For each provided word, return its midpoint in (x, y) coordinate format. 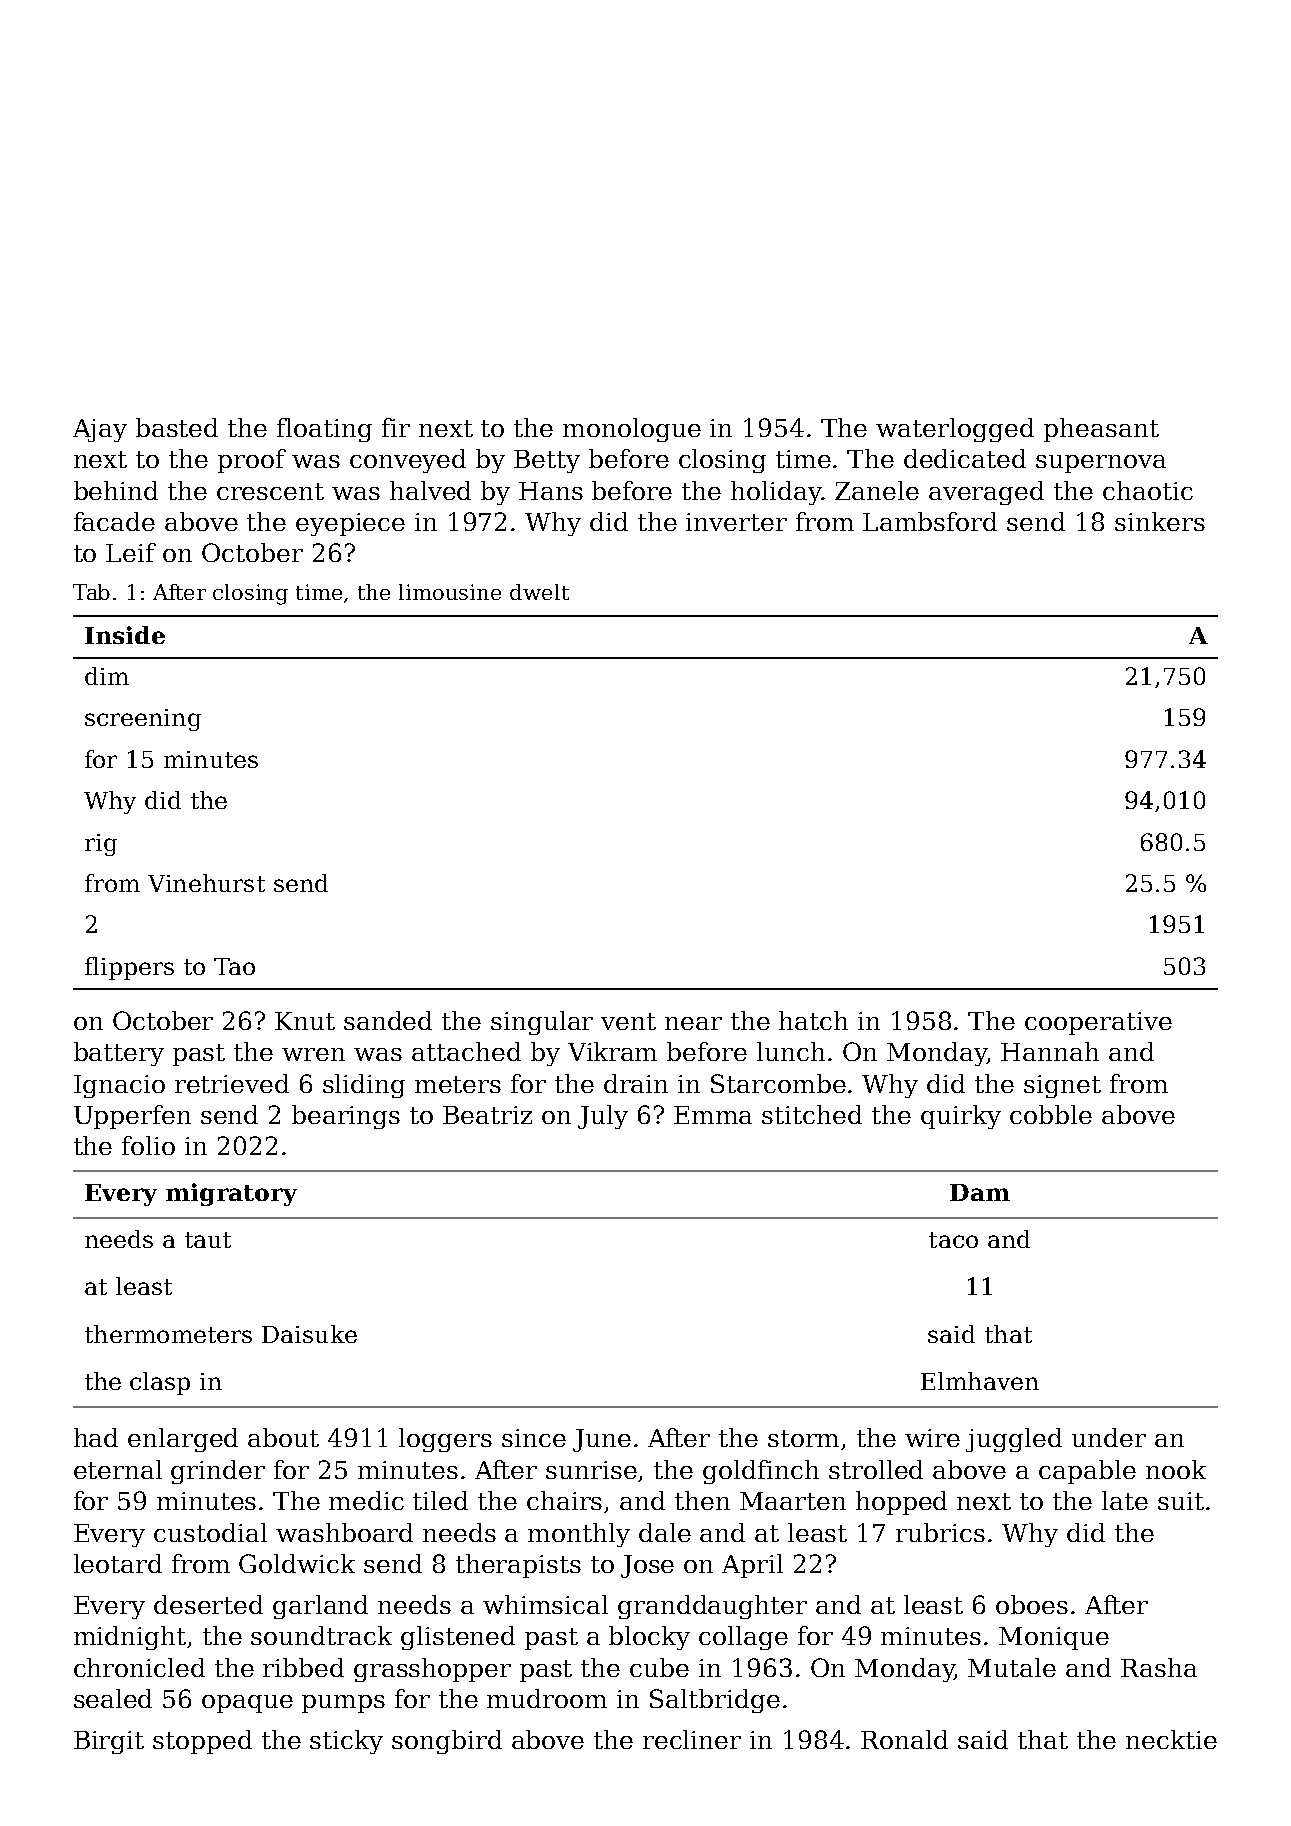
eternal (118, 1469)
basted (177, 427)
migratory (231, 1194)
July (603, 1117)
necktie (1171, 1739)
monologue (632, 430)
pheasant (1101, 430)
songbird (447, 1742)
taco (953, 1240)
